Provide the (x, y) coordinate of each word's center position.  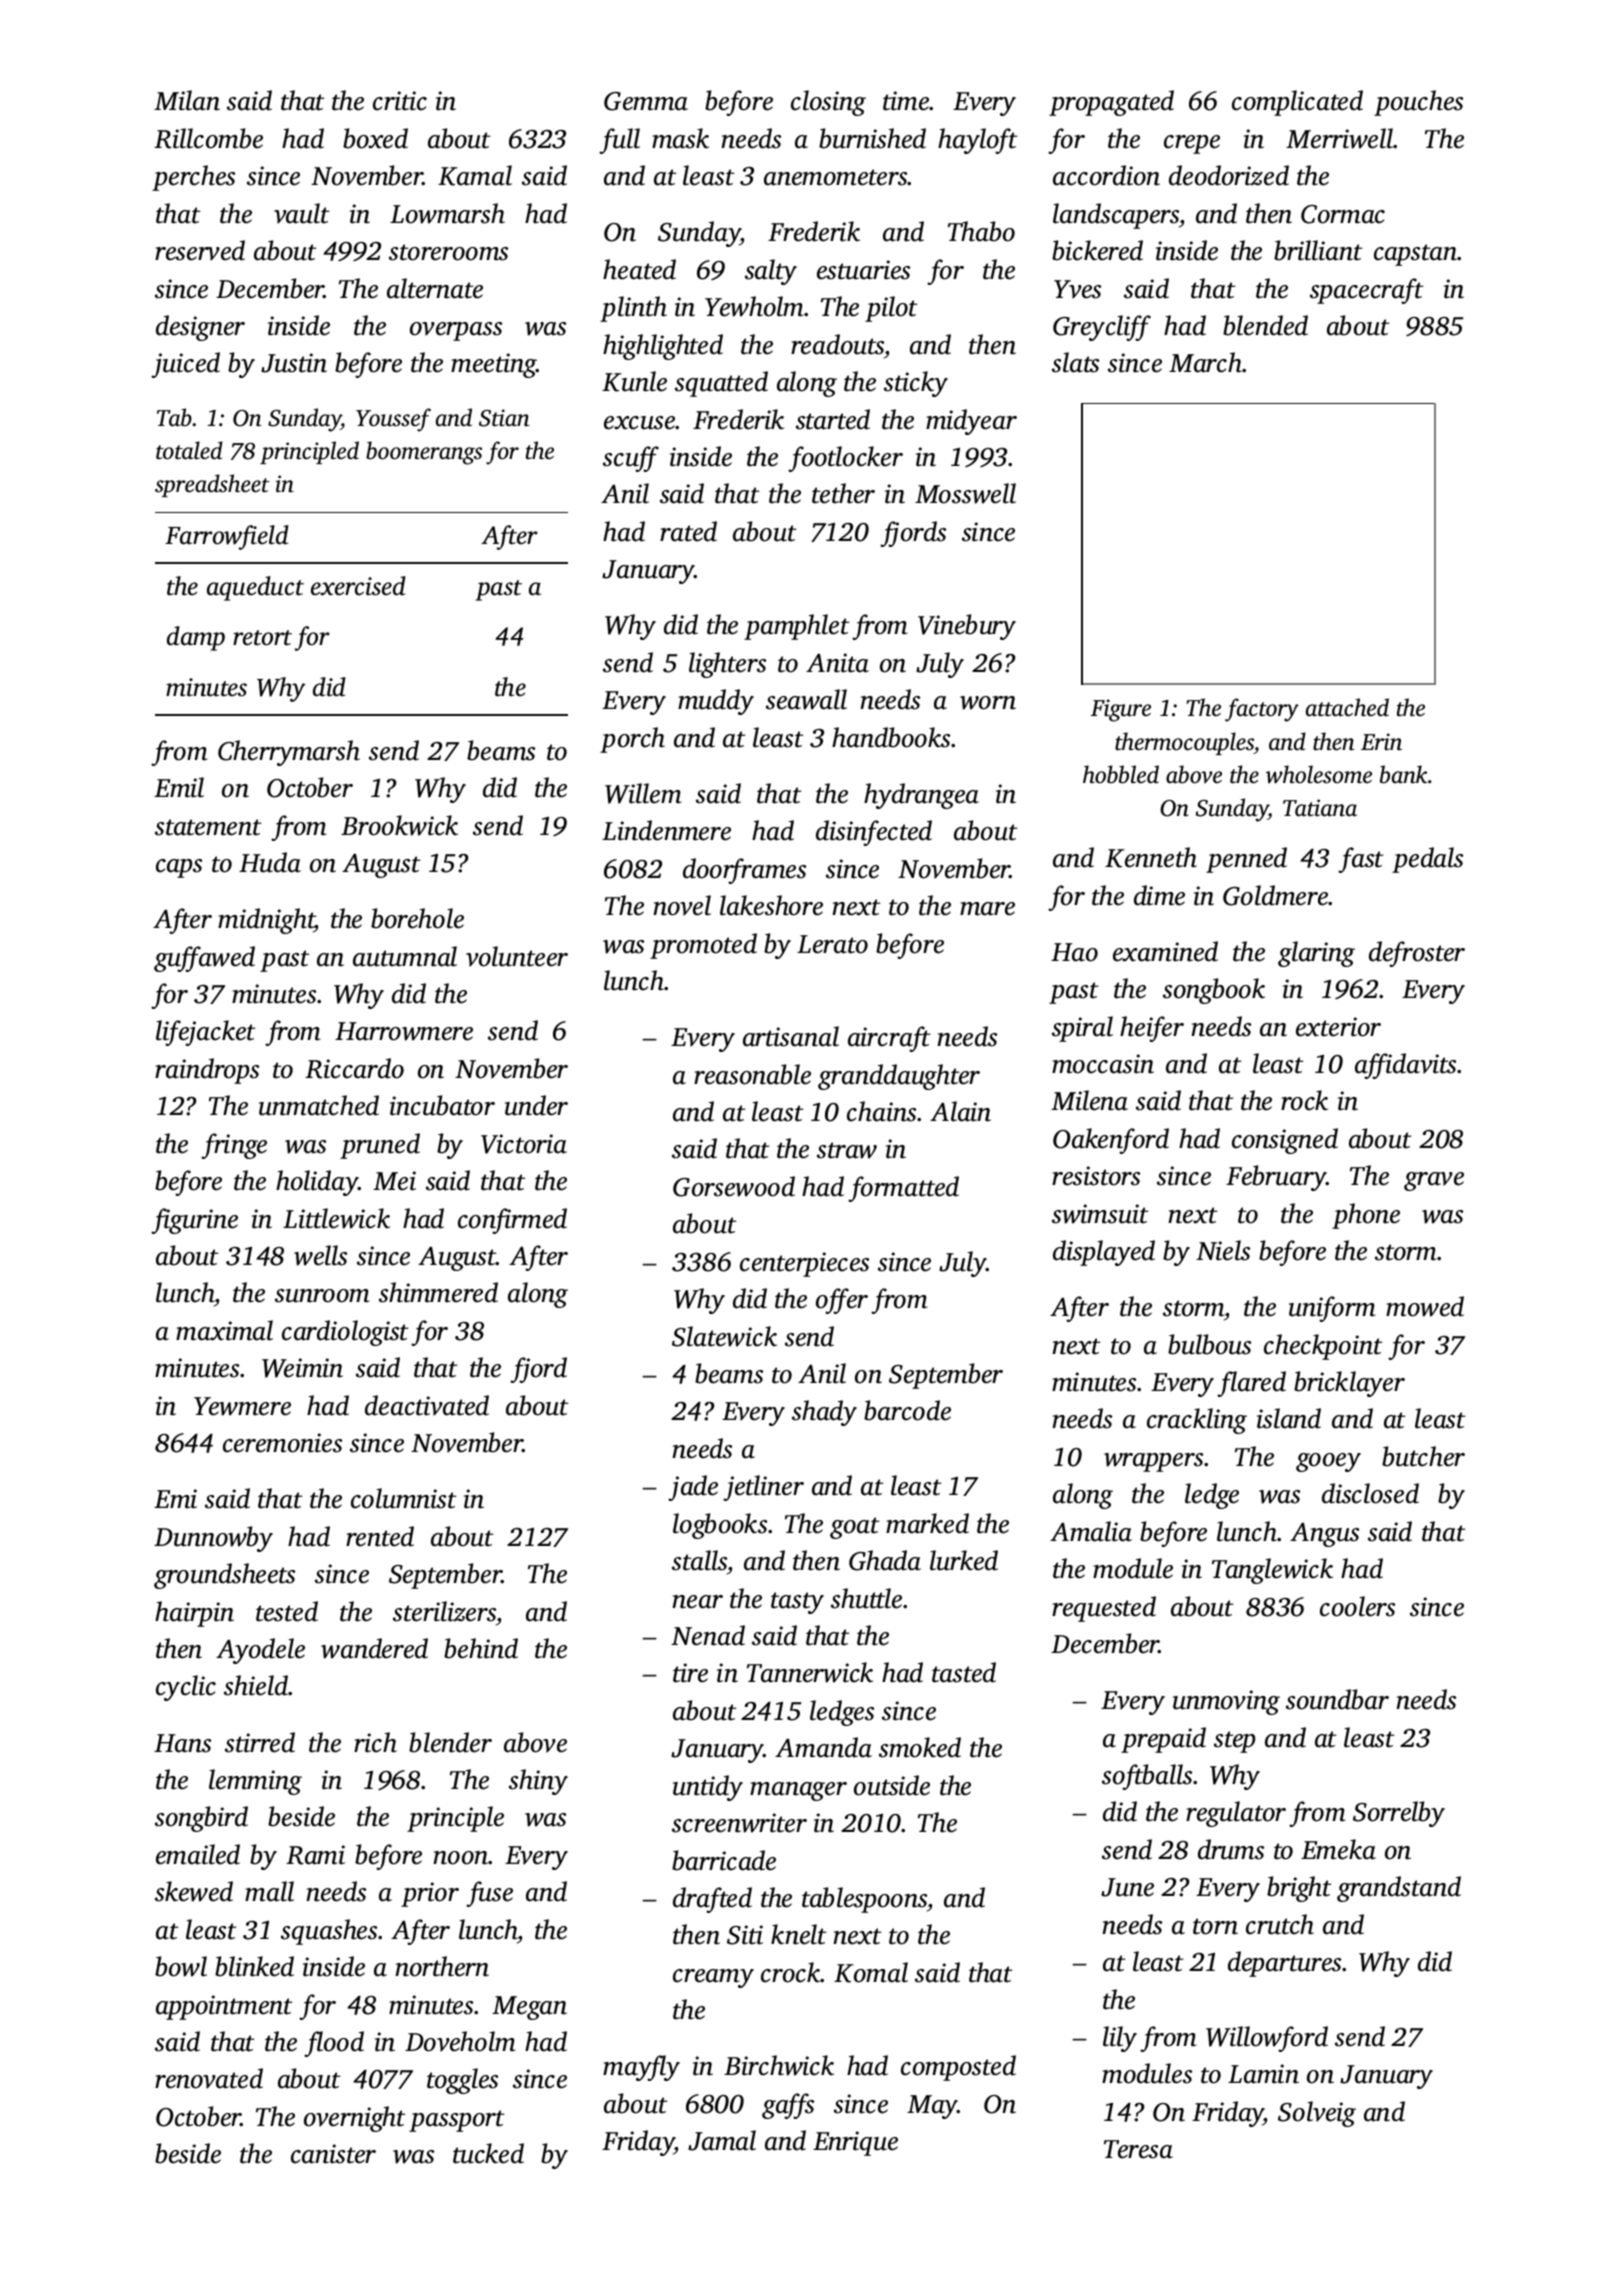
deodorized (1229, 175)
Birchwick (779, 2065)
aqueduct (255, 588)
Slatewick (724, 1336)
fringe (234, 1146)
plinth (633, 309)
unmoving (1226, 1702)
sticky (916, 384)
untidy (708, 1788)
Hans (182, 1743)
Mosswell (965, 493)
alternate (435, 288)
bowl (181, 1966)
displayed (1104, 1253)
